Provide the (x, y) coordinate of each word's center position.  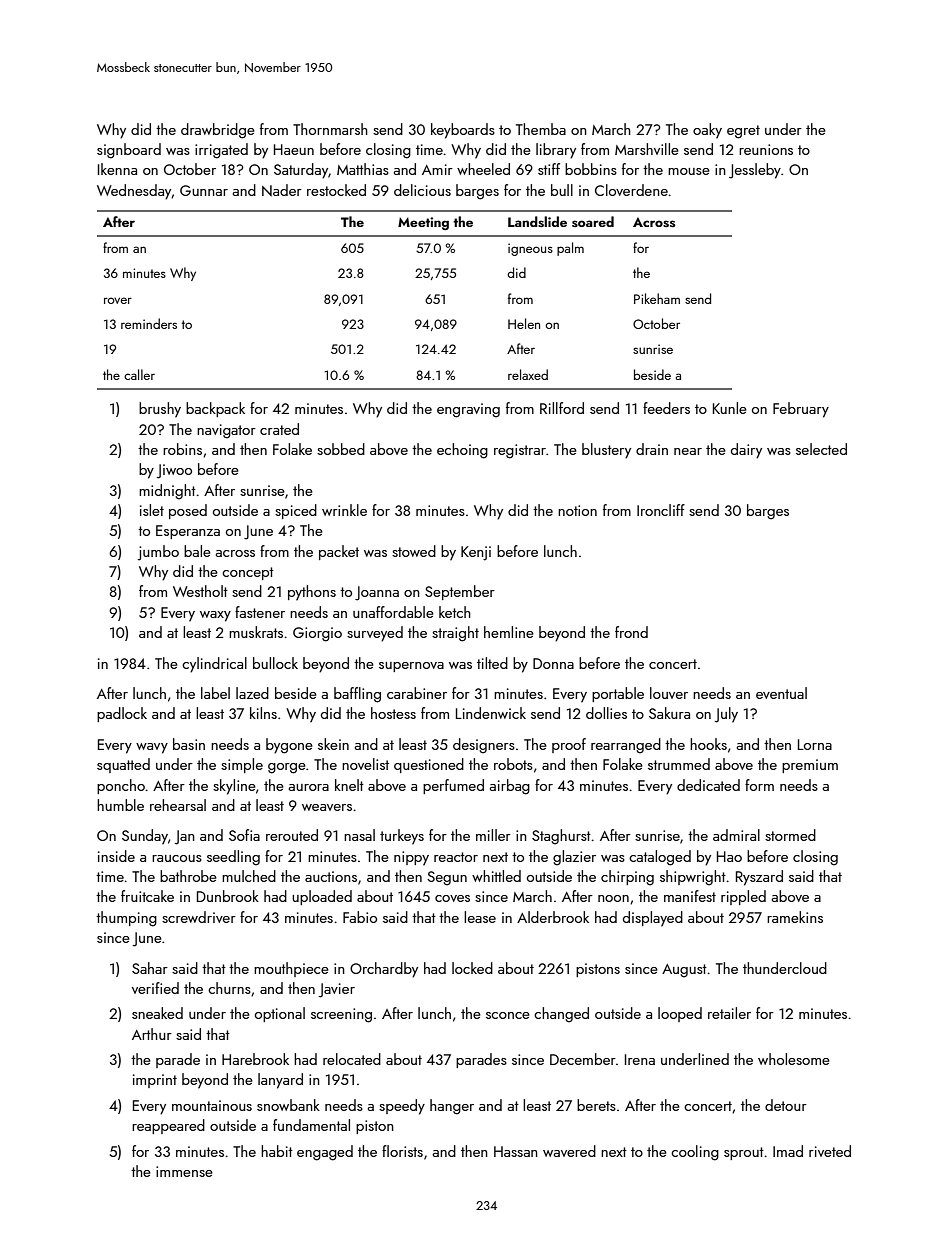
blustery (606, 451)
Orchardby (384, 970)
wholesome (794, 1059)
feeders (666, 408)
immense (184, 1171)
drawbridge (218, 131)
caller (139, 374)
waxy (215, 616)
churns (229, 988)
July (726, 715)
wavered (569, 1151)
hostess (393, 713)
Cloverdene (631, 190)
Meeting (423, 223)
